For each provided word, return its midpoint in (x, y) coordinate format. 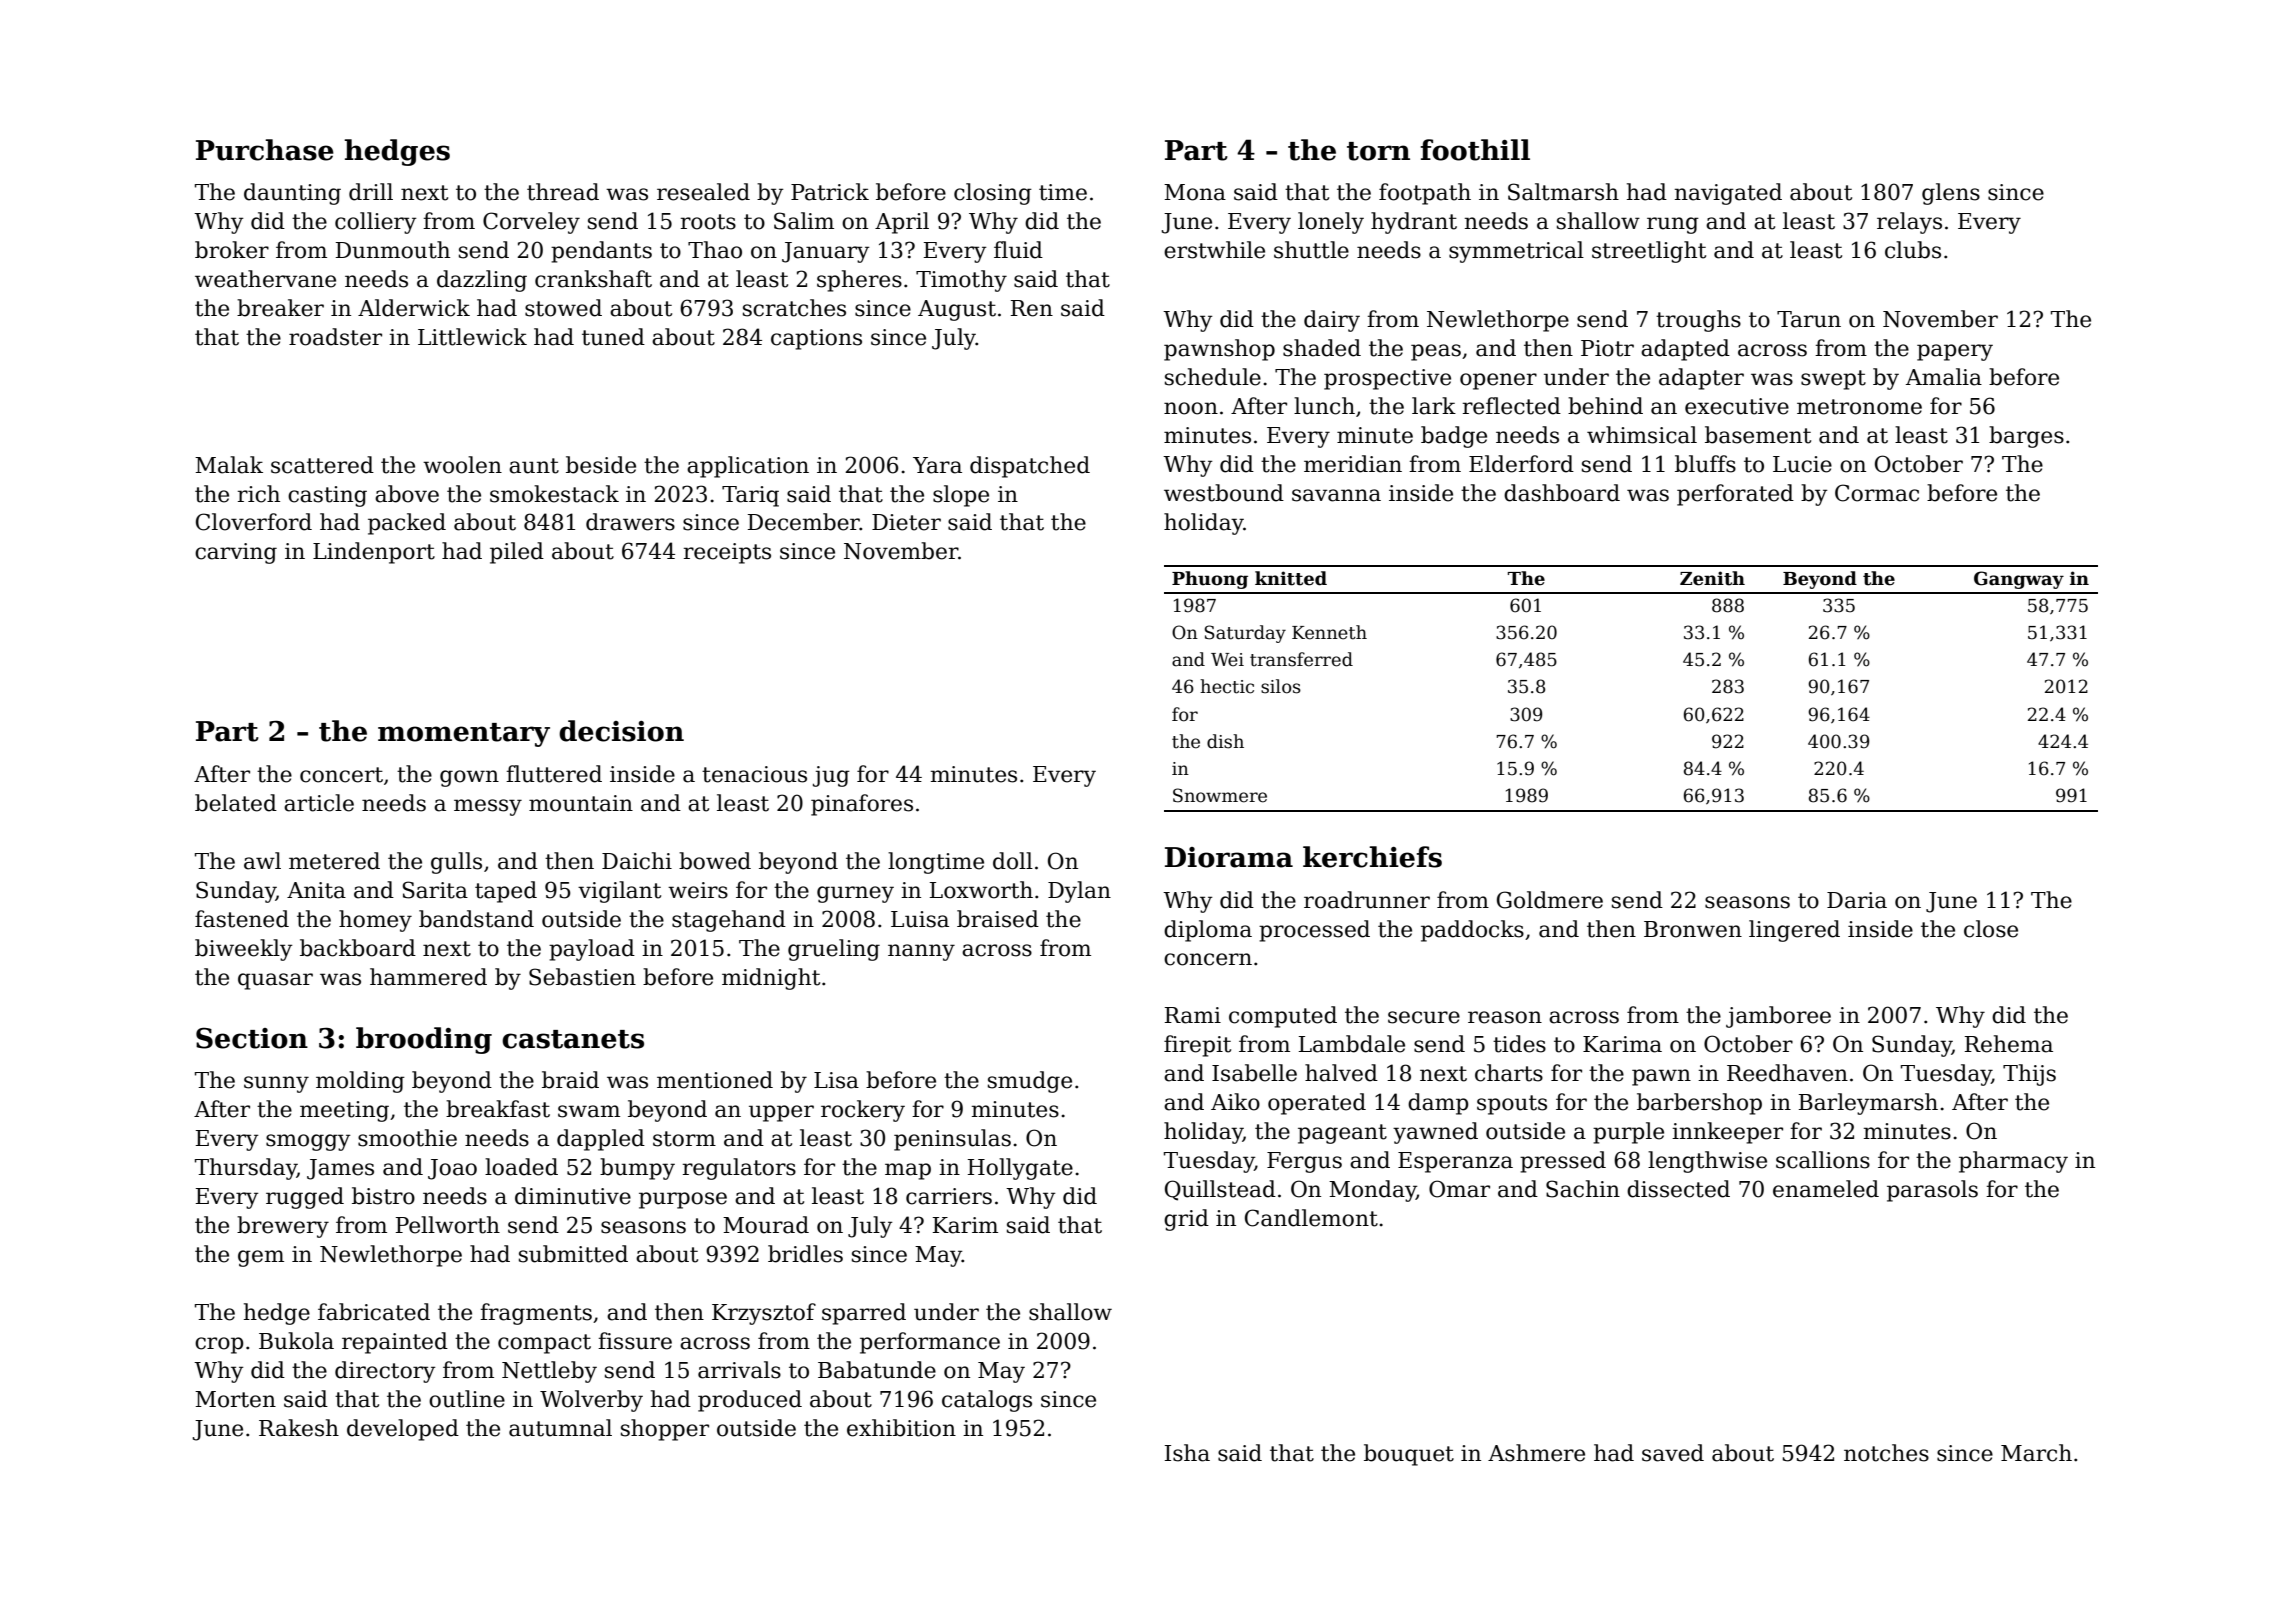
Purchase (265, 150)
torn (1378, 151)
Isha (1187, 1453)
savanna (1336, 495)
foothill (1475, 150)
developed (403, 1430)
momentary (464, 735)
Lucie (1802, 464)
